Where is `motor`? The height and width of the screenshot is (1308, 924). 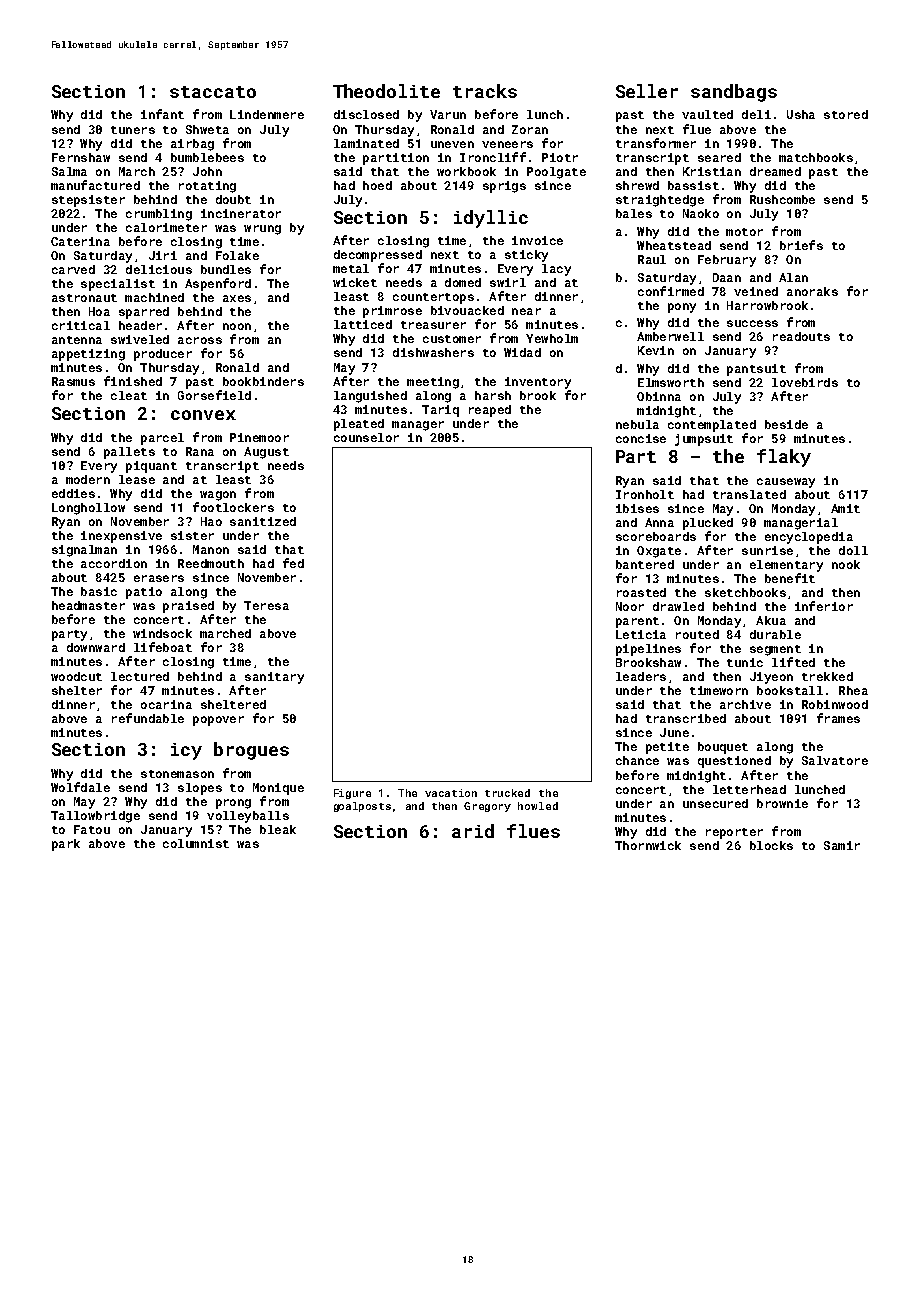 motor is located at coordinates (744, 232).
